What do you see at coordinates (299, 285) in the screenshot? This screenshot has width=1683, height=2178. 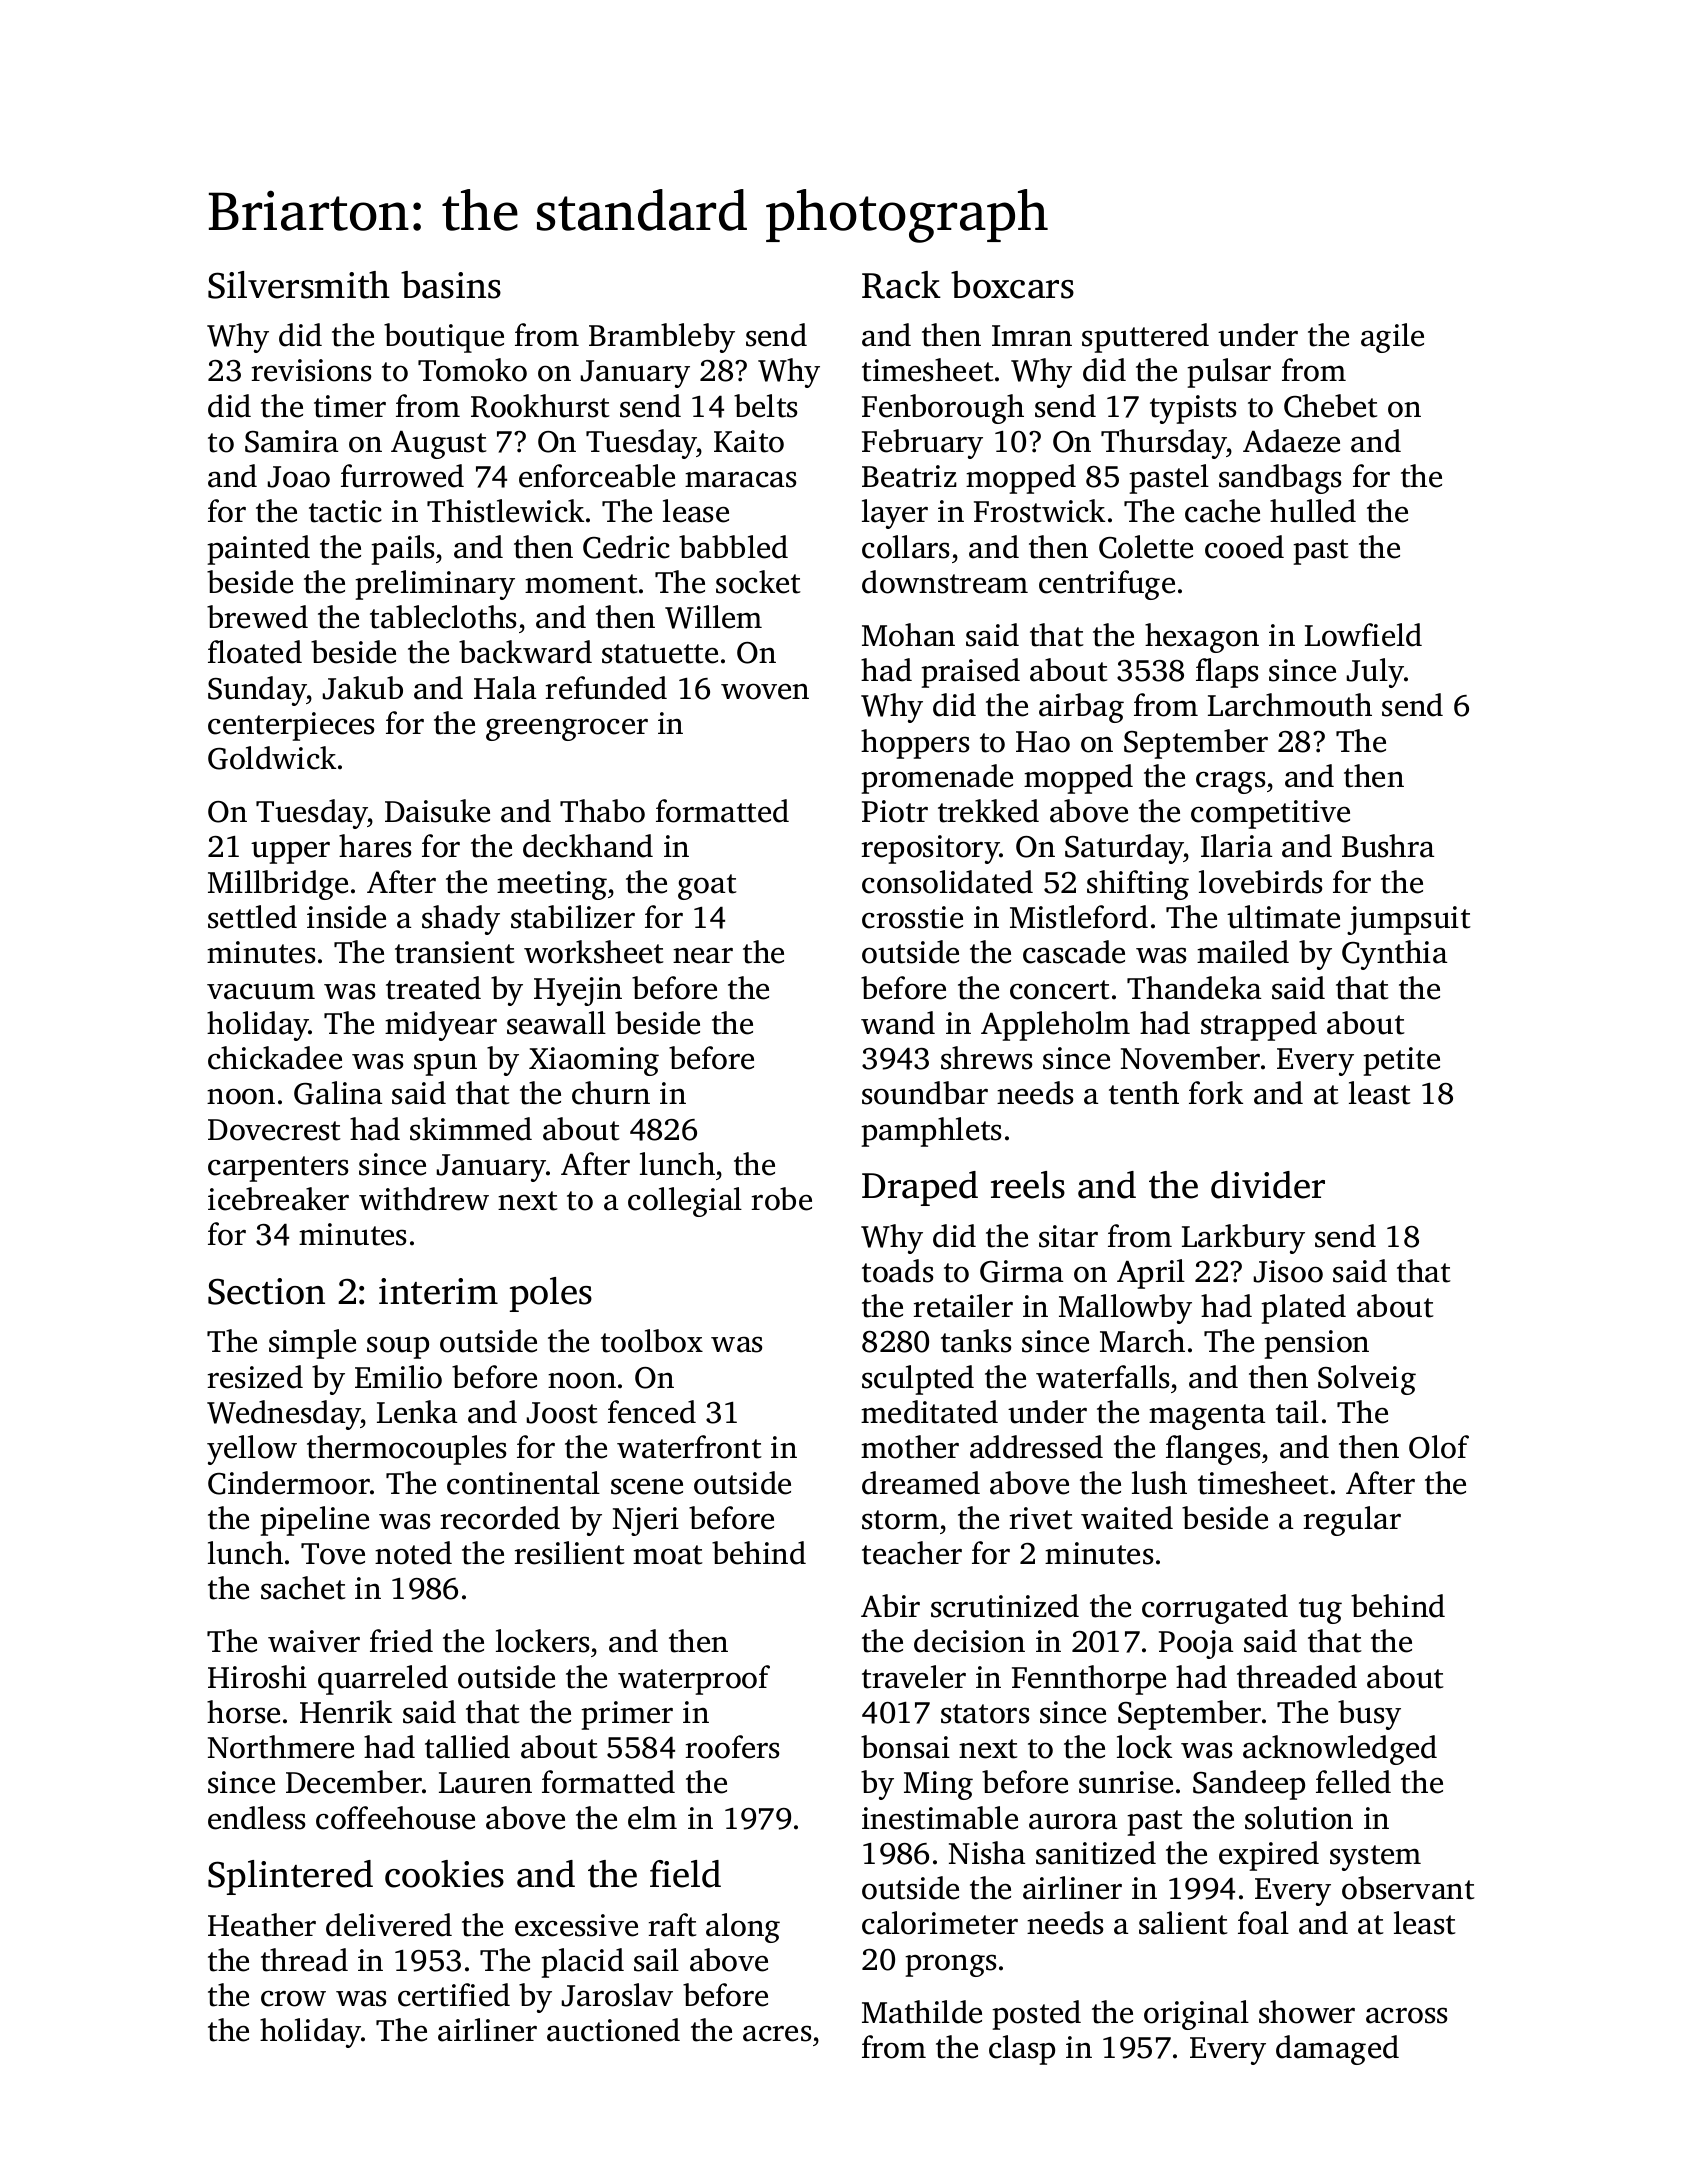 I see `Silversmith` at bounding box center [299, 285].
